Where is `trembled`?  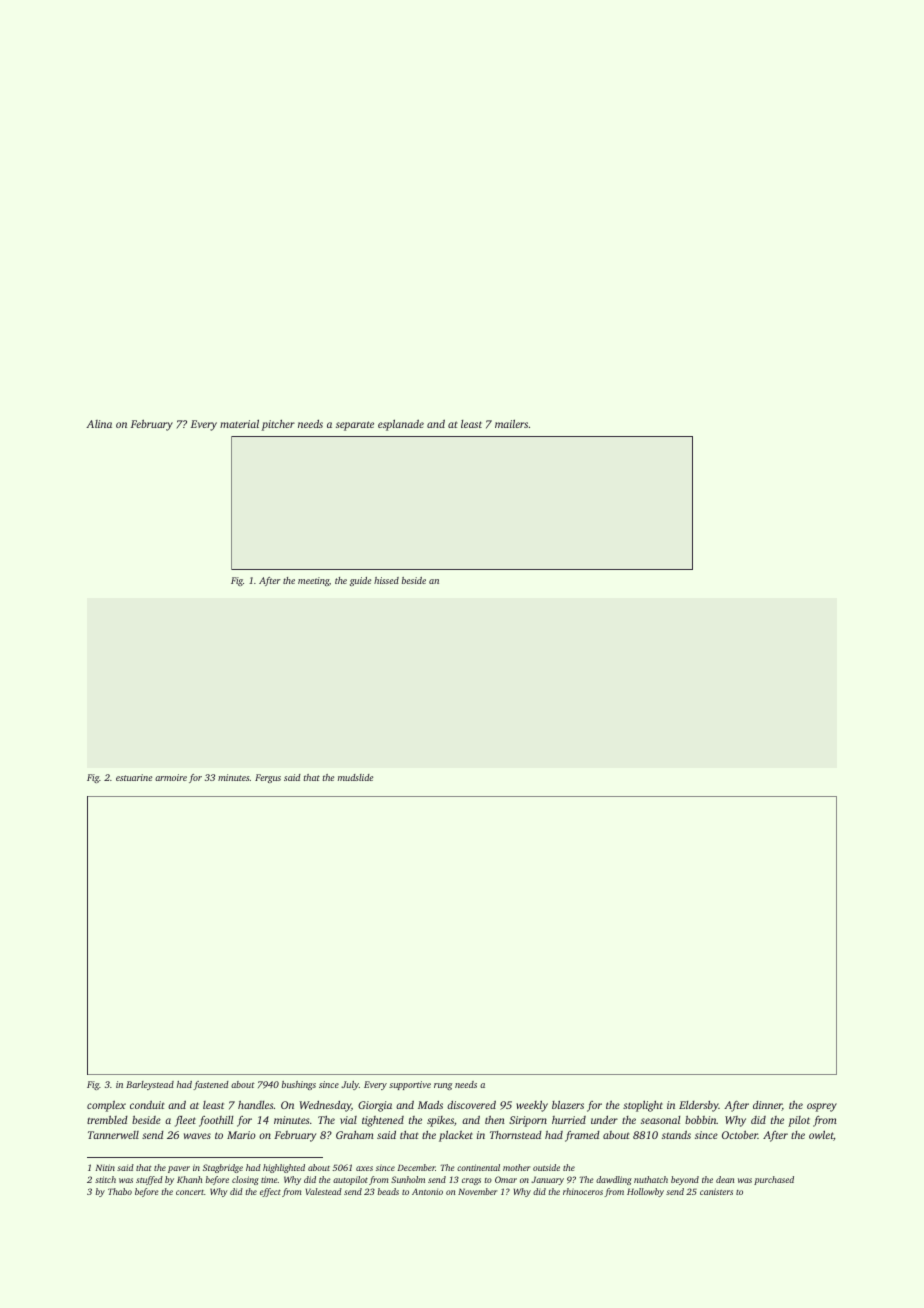
trembled is located at coordinates (107, 1119).
